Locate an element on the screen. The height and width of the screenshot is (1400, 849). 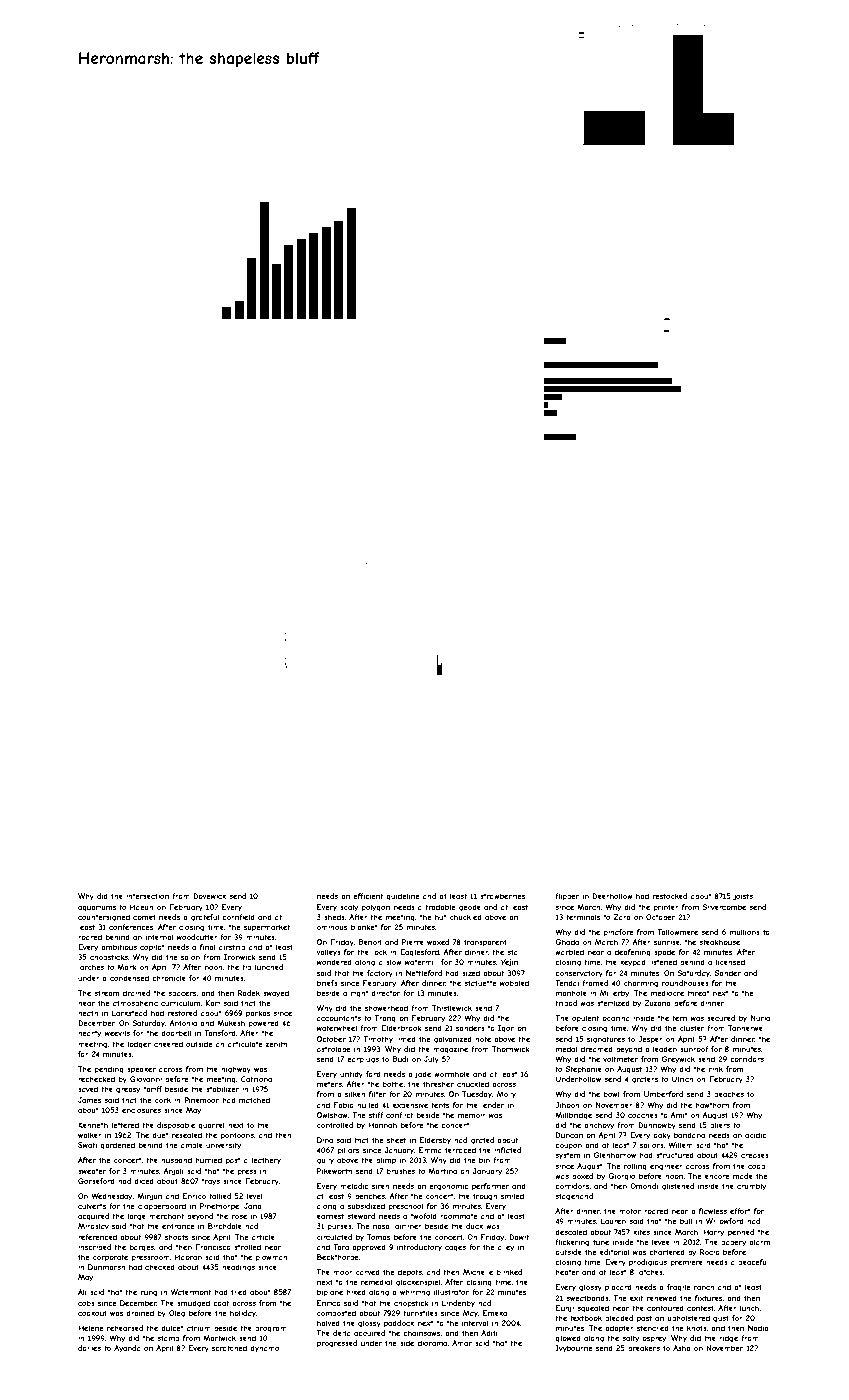
scaly is located at coordinates (349, 908).
